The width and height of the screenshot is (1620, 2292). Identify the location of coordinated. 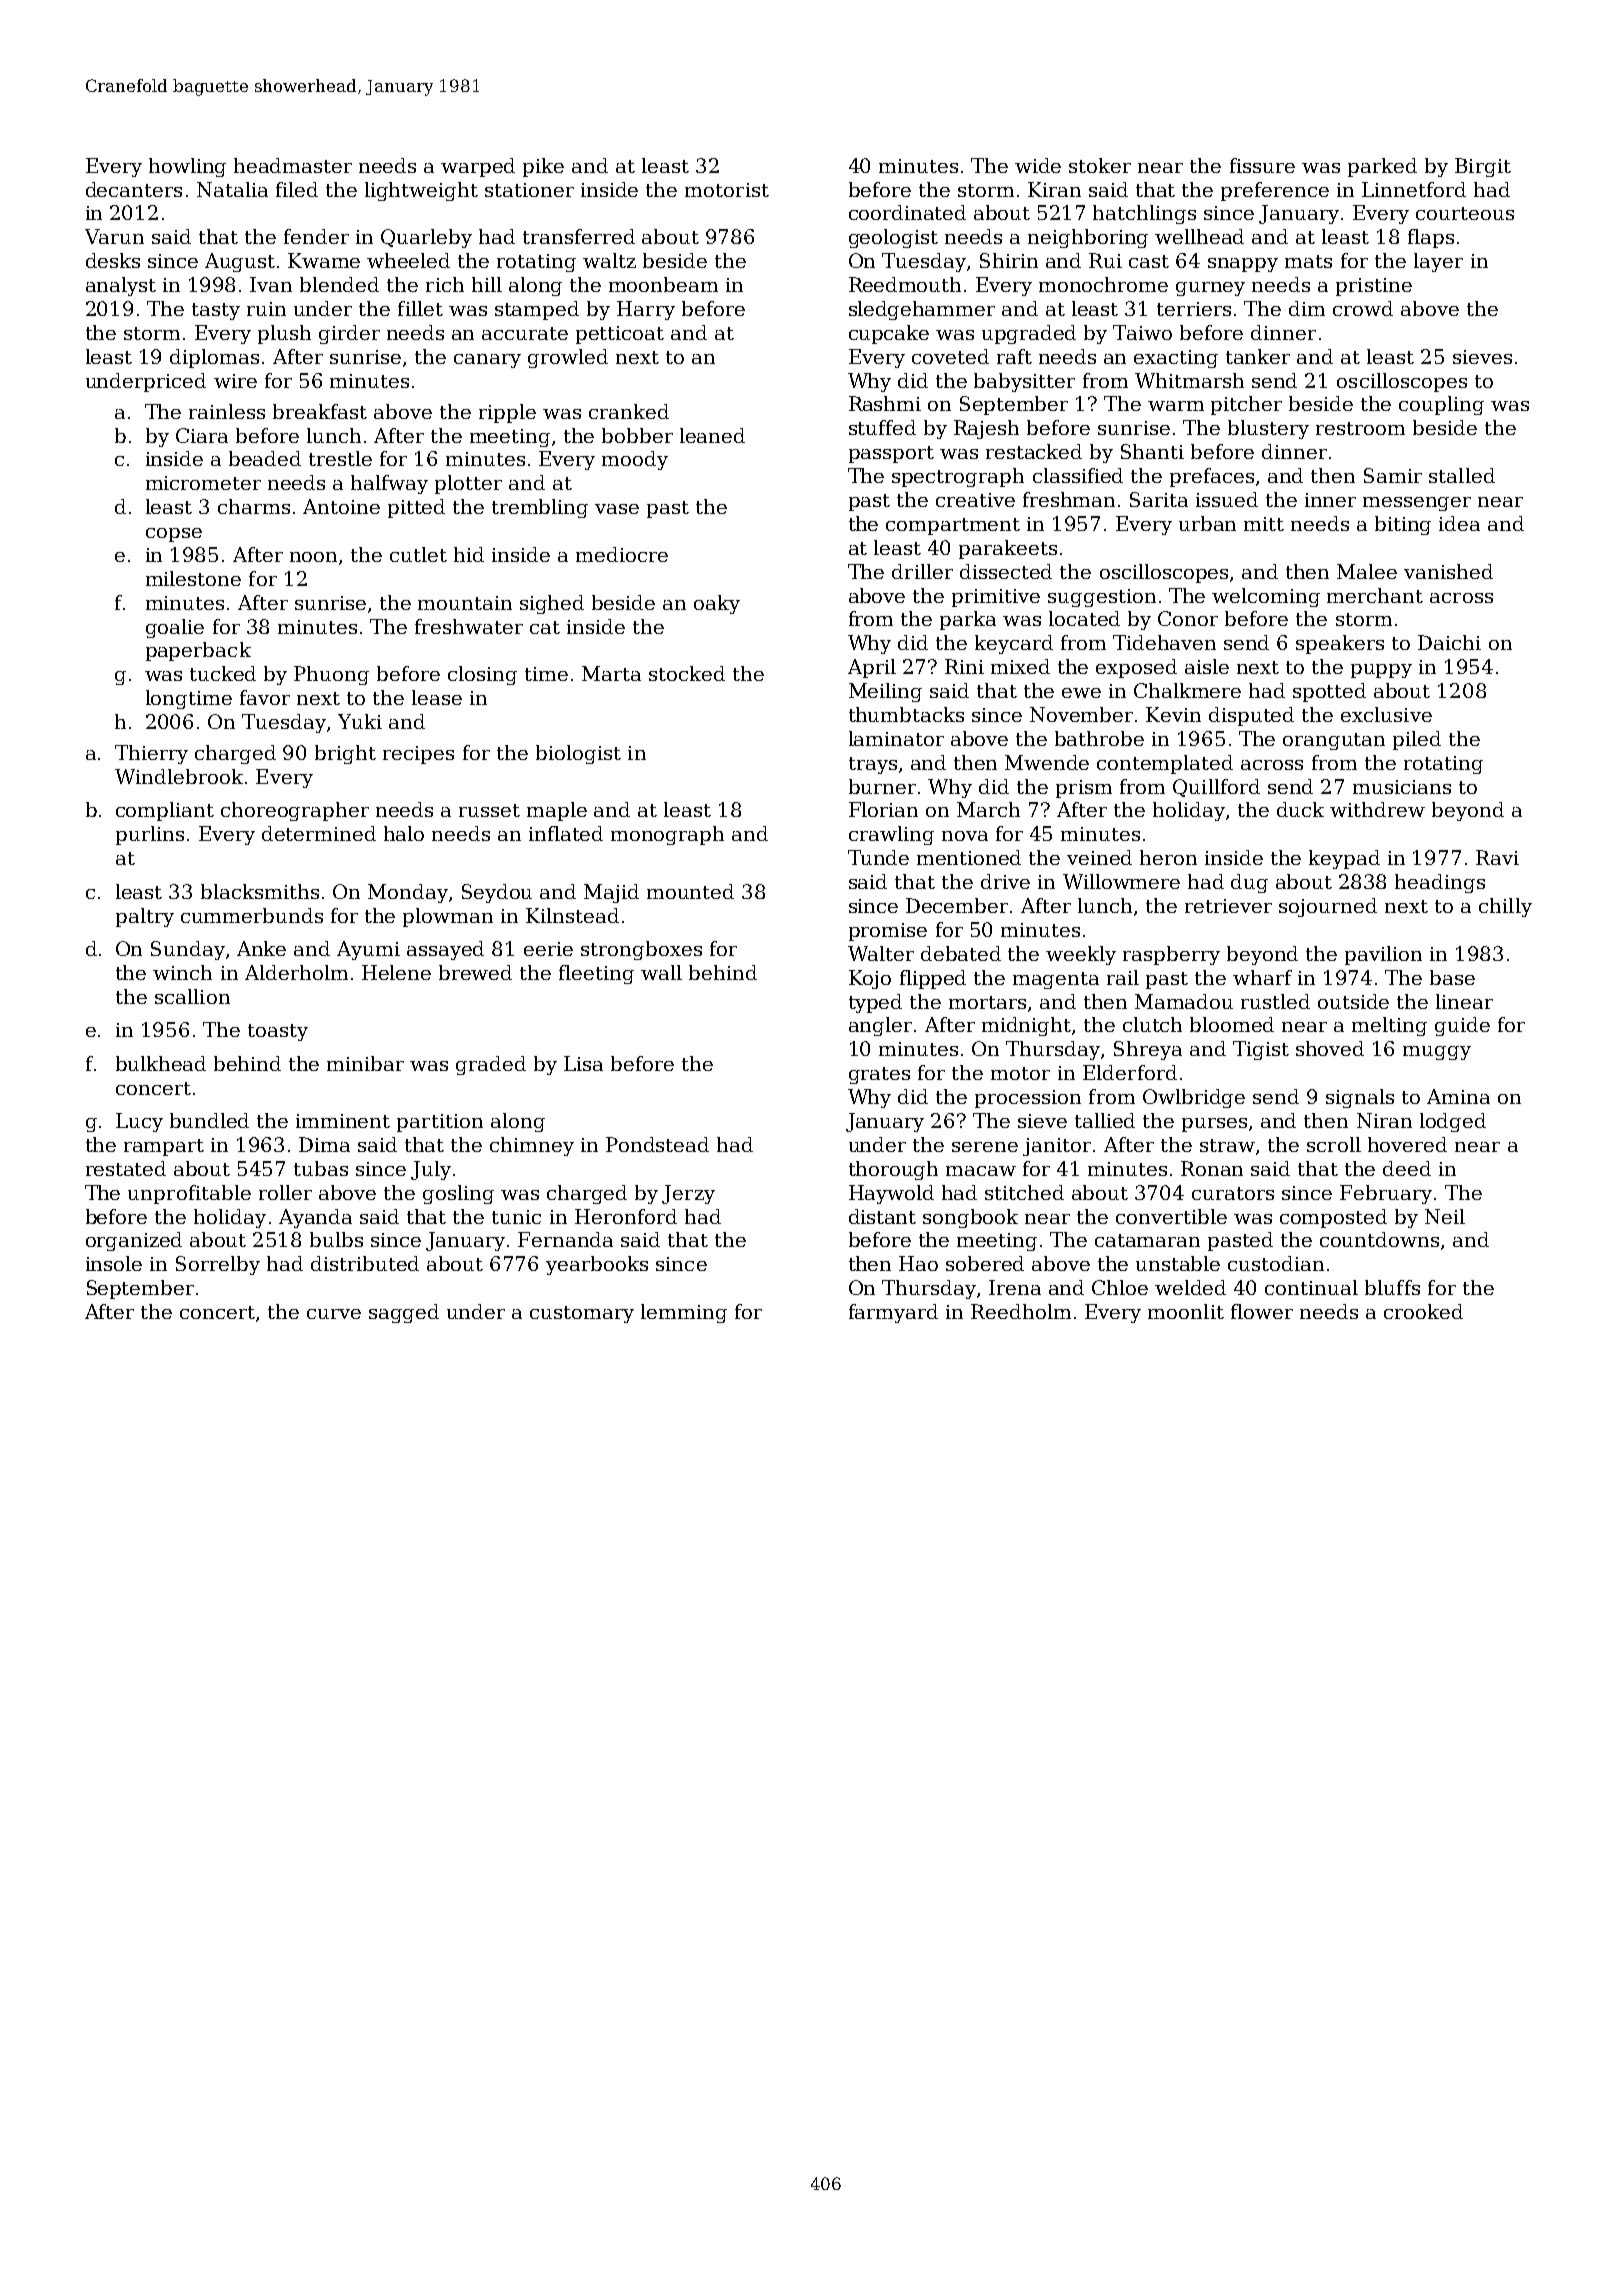
(907, 212).
